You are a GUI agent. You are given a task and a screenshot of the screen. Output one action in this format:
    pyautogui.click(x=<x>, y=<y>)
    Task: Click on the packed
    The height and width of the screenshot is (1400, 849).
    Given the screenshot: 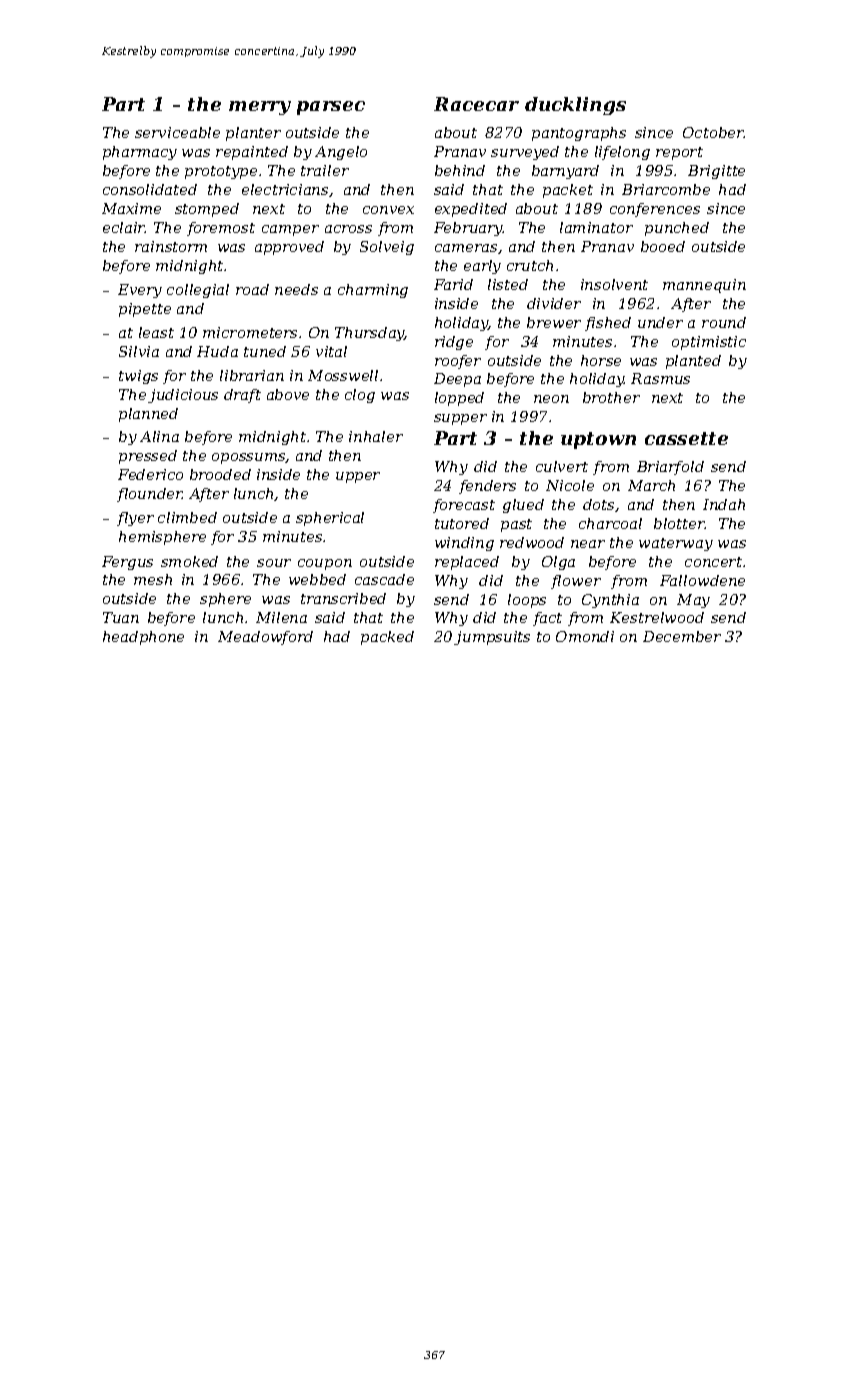 What is the action you would take?
    pyautogui.click(x=387, y=638)
